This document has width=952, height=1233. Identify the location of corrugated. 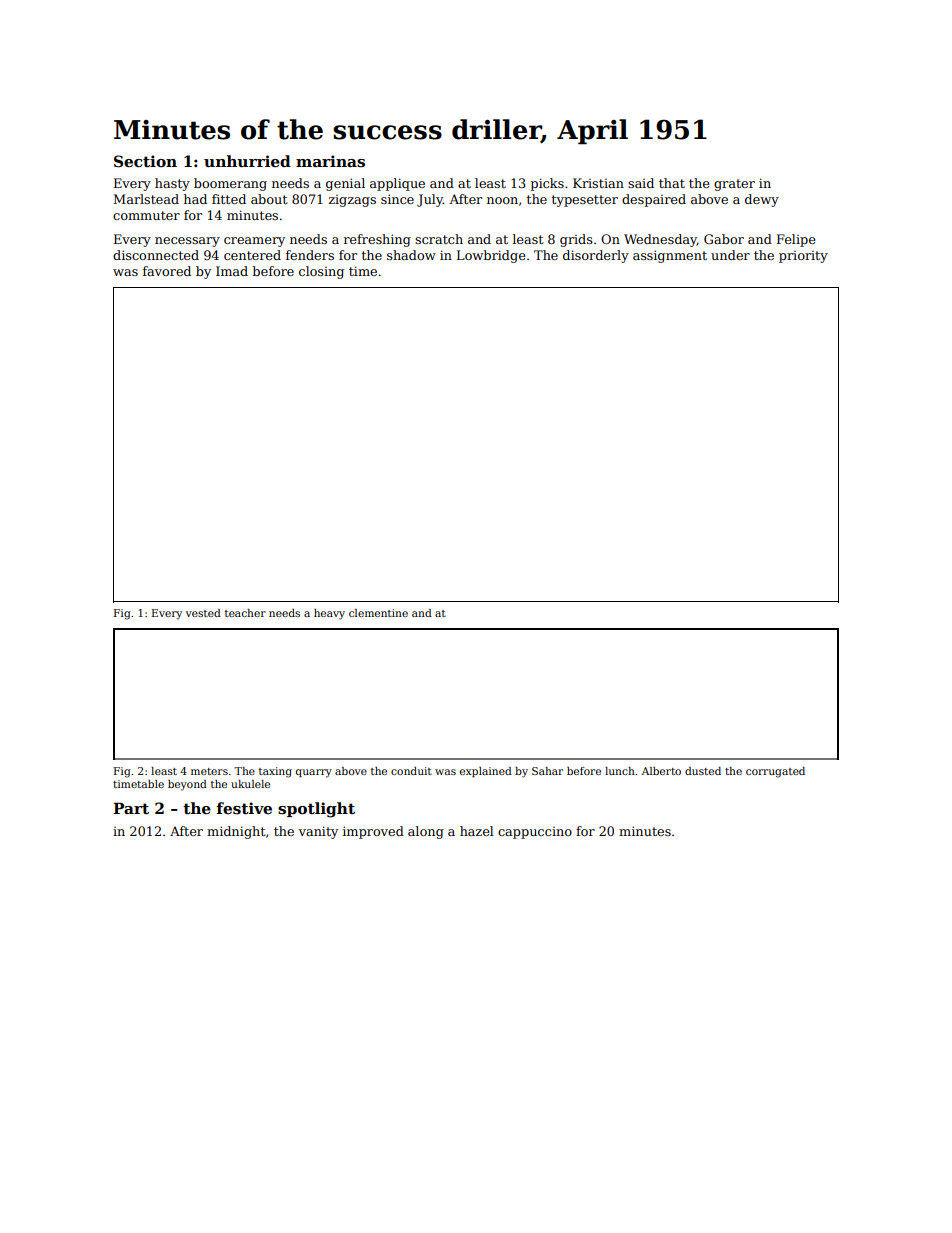
(775, 772).
